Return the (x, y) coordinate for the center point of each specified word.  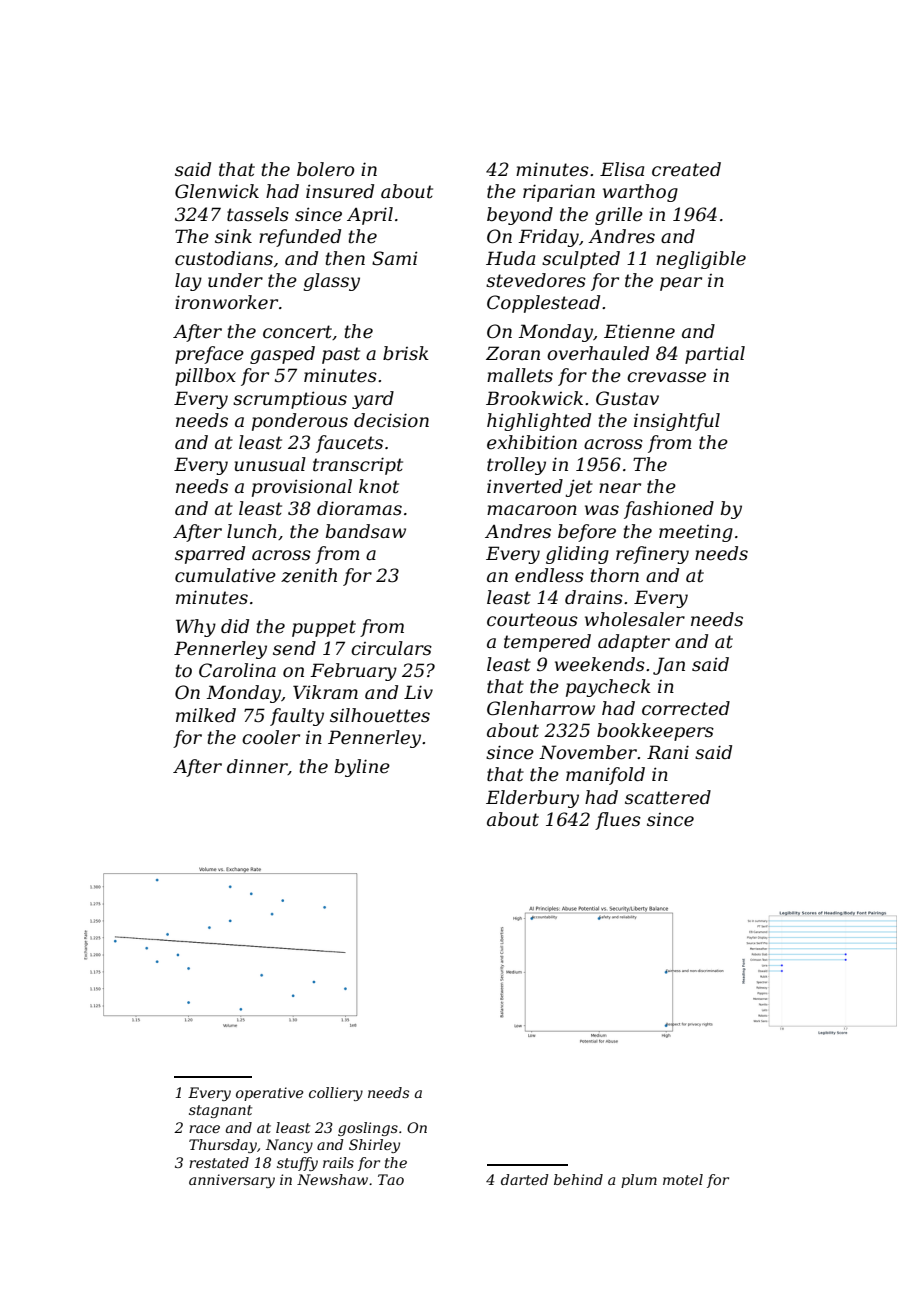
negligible (701, 260)
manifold (605, 776)
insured (340, 191)
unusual (270, 464)
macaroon (532, 510)
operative (270, 1094)
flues (618, 821)
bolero (325, 169)
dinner (257, 767)
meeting (696, 533)
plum (639, 1181)
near (620, 488)
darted (525, 1179)
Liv (418, 692)
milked (206, 715)
